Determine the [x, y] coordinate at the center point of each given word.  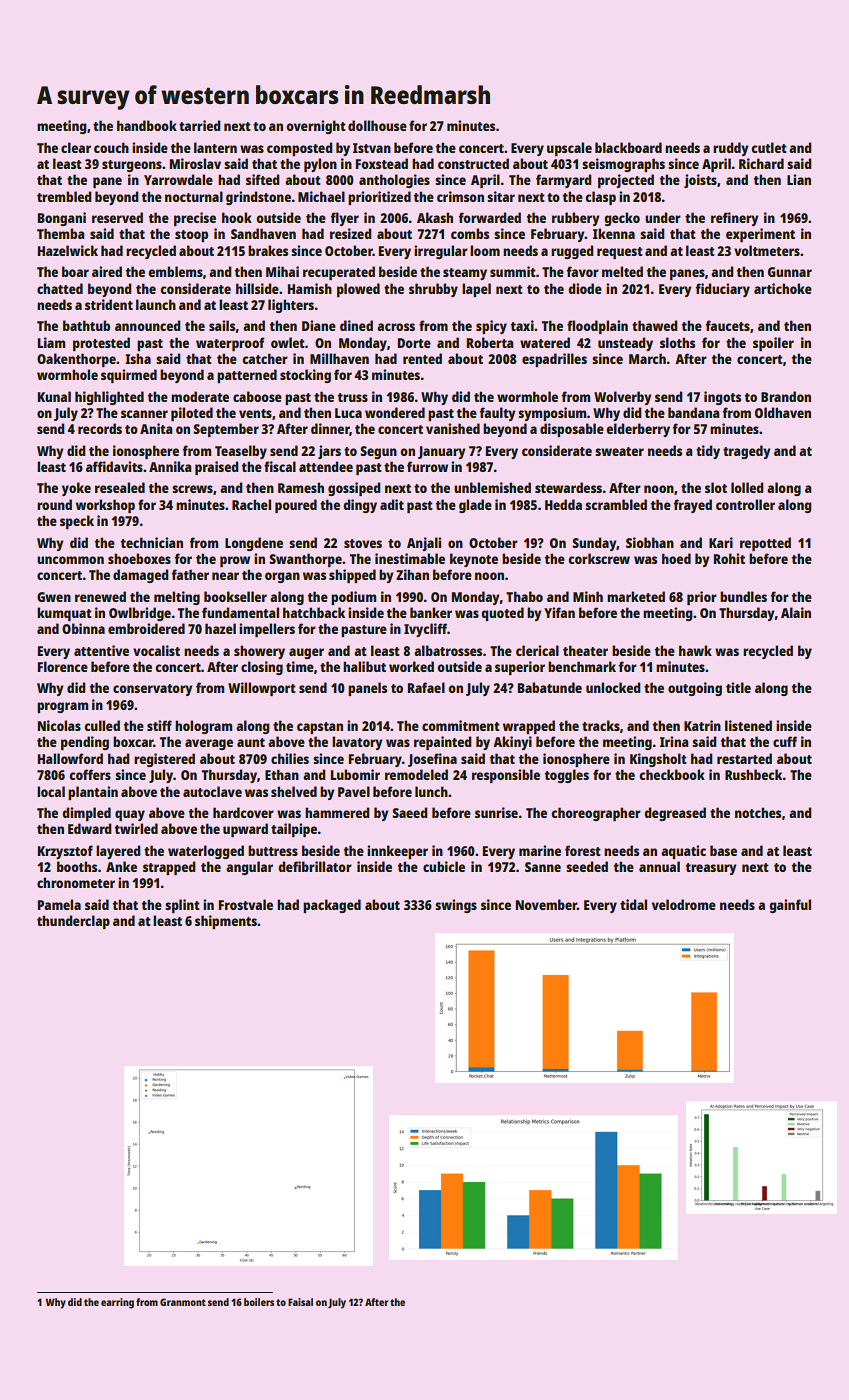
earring [117, 1303]
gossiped [354, 489]
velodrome [684, 904]
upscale [569, 149]
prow [235, 561]
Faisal [300, 1302]
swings [456, 906]
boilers [259, 1302]
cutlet [769, 147]
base [723, 850]
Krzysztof [65, 852]
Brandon [786, 396]
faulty [497, 414]
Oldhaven [783, 412]
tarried [200, 125]
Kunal [54, 396]
